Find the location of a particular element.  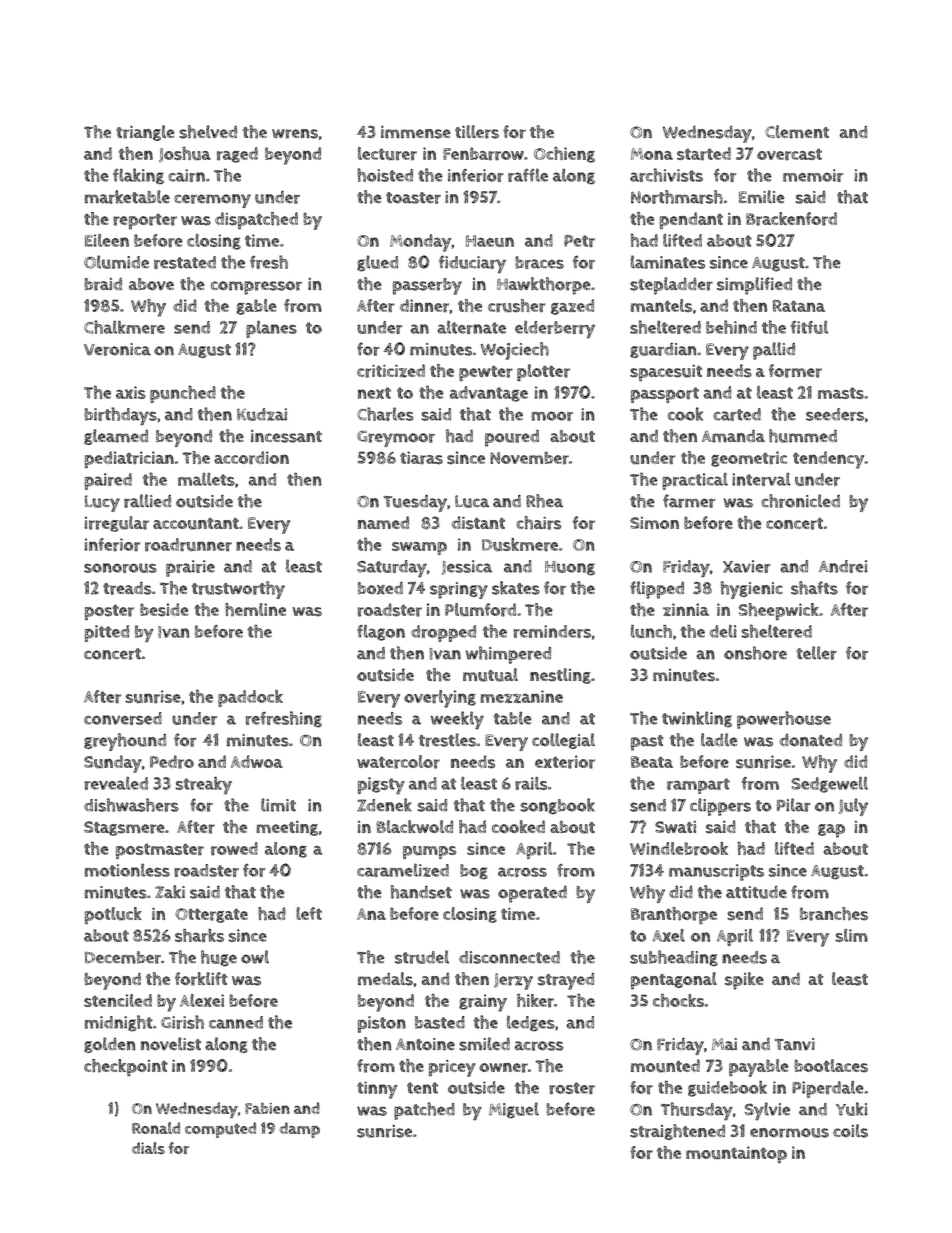

dropped is located at coordinates (443, 633).
